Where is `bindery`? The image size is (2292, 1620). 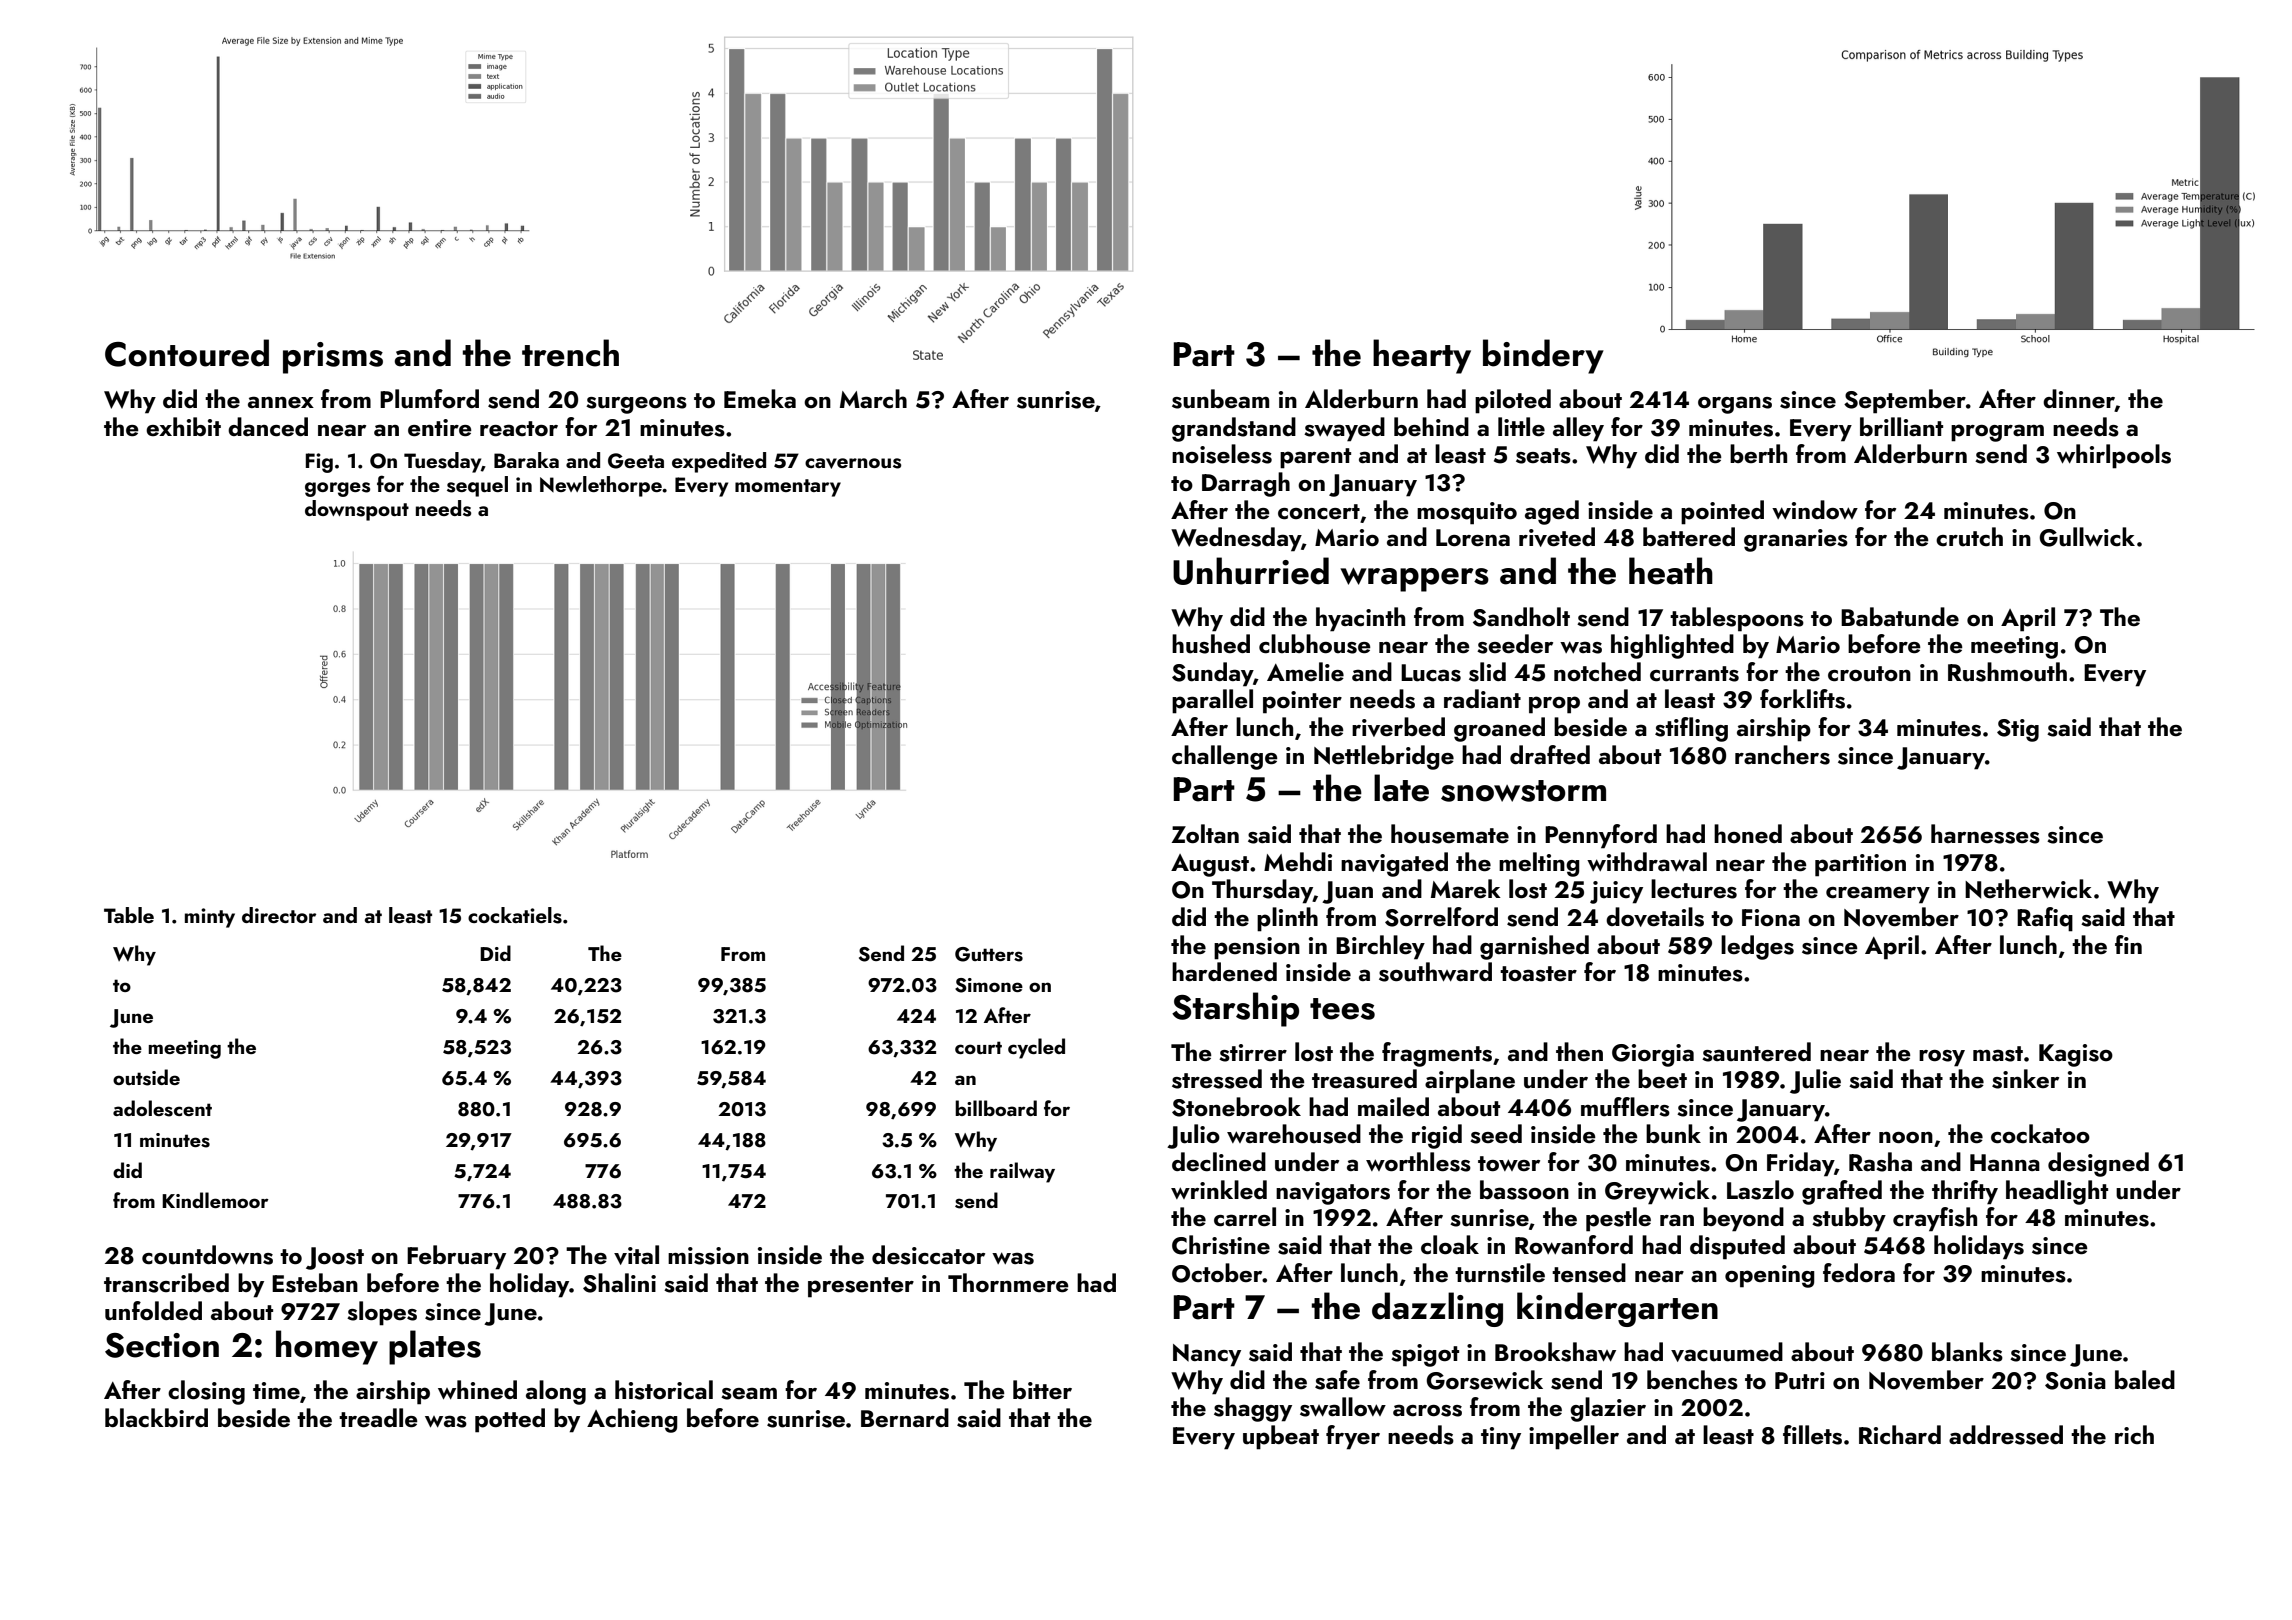 bindery is located at coordinates (1543, 356).
